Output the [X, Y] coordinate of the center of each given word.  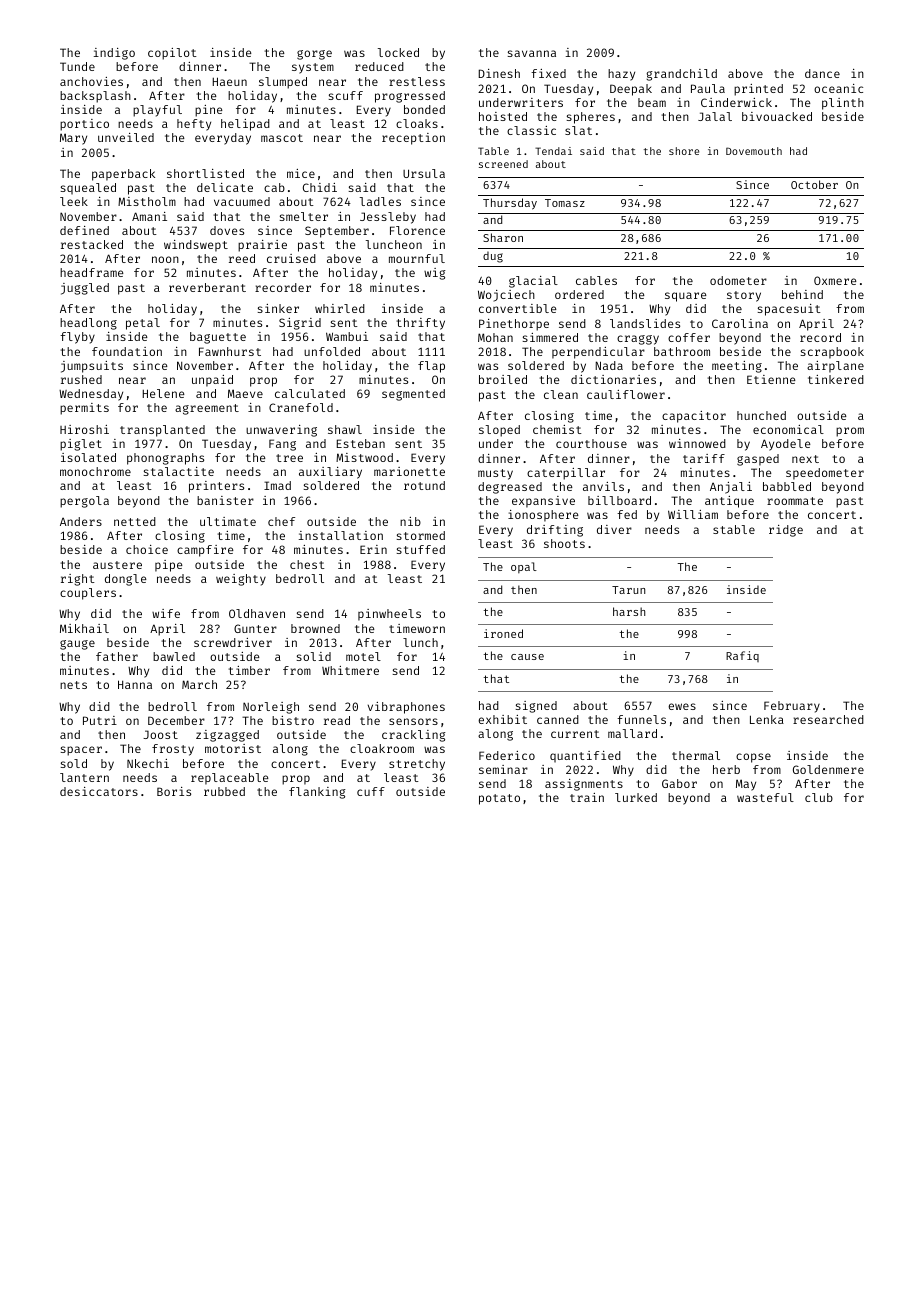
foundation [127, 351]
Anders [81, 521]
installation [341, 535]
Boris [174, 791]
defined [84, 230]
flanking [317, 793]
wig [435, 274]
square [686, 297]
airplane [835, 367]
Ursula [424, 173]
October [814, 184]
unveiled [126, 137]
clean [561, 394]
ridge [786, 531]
